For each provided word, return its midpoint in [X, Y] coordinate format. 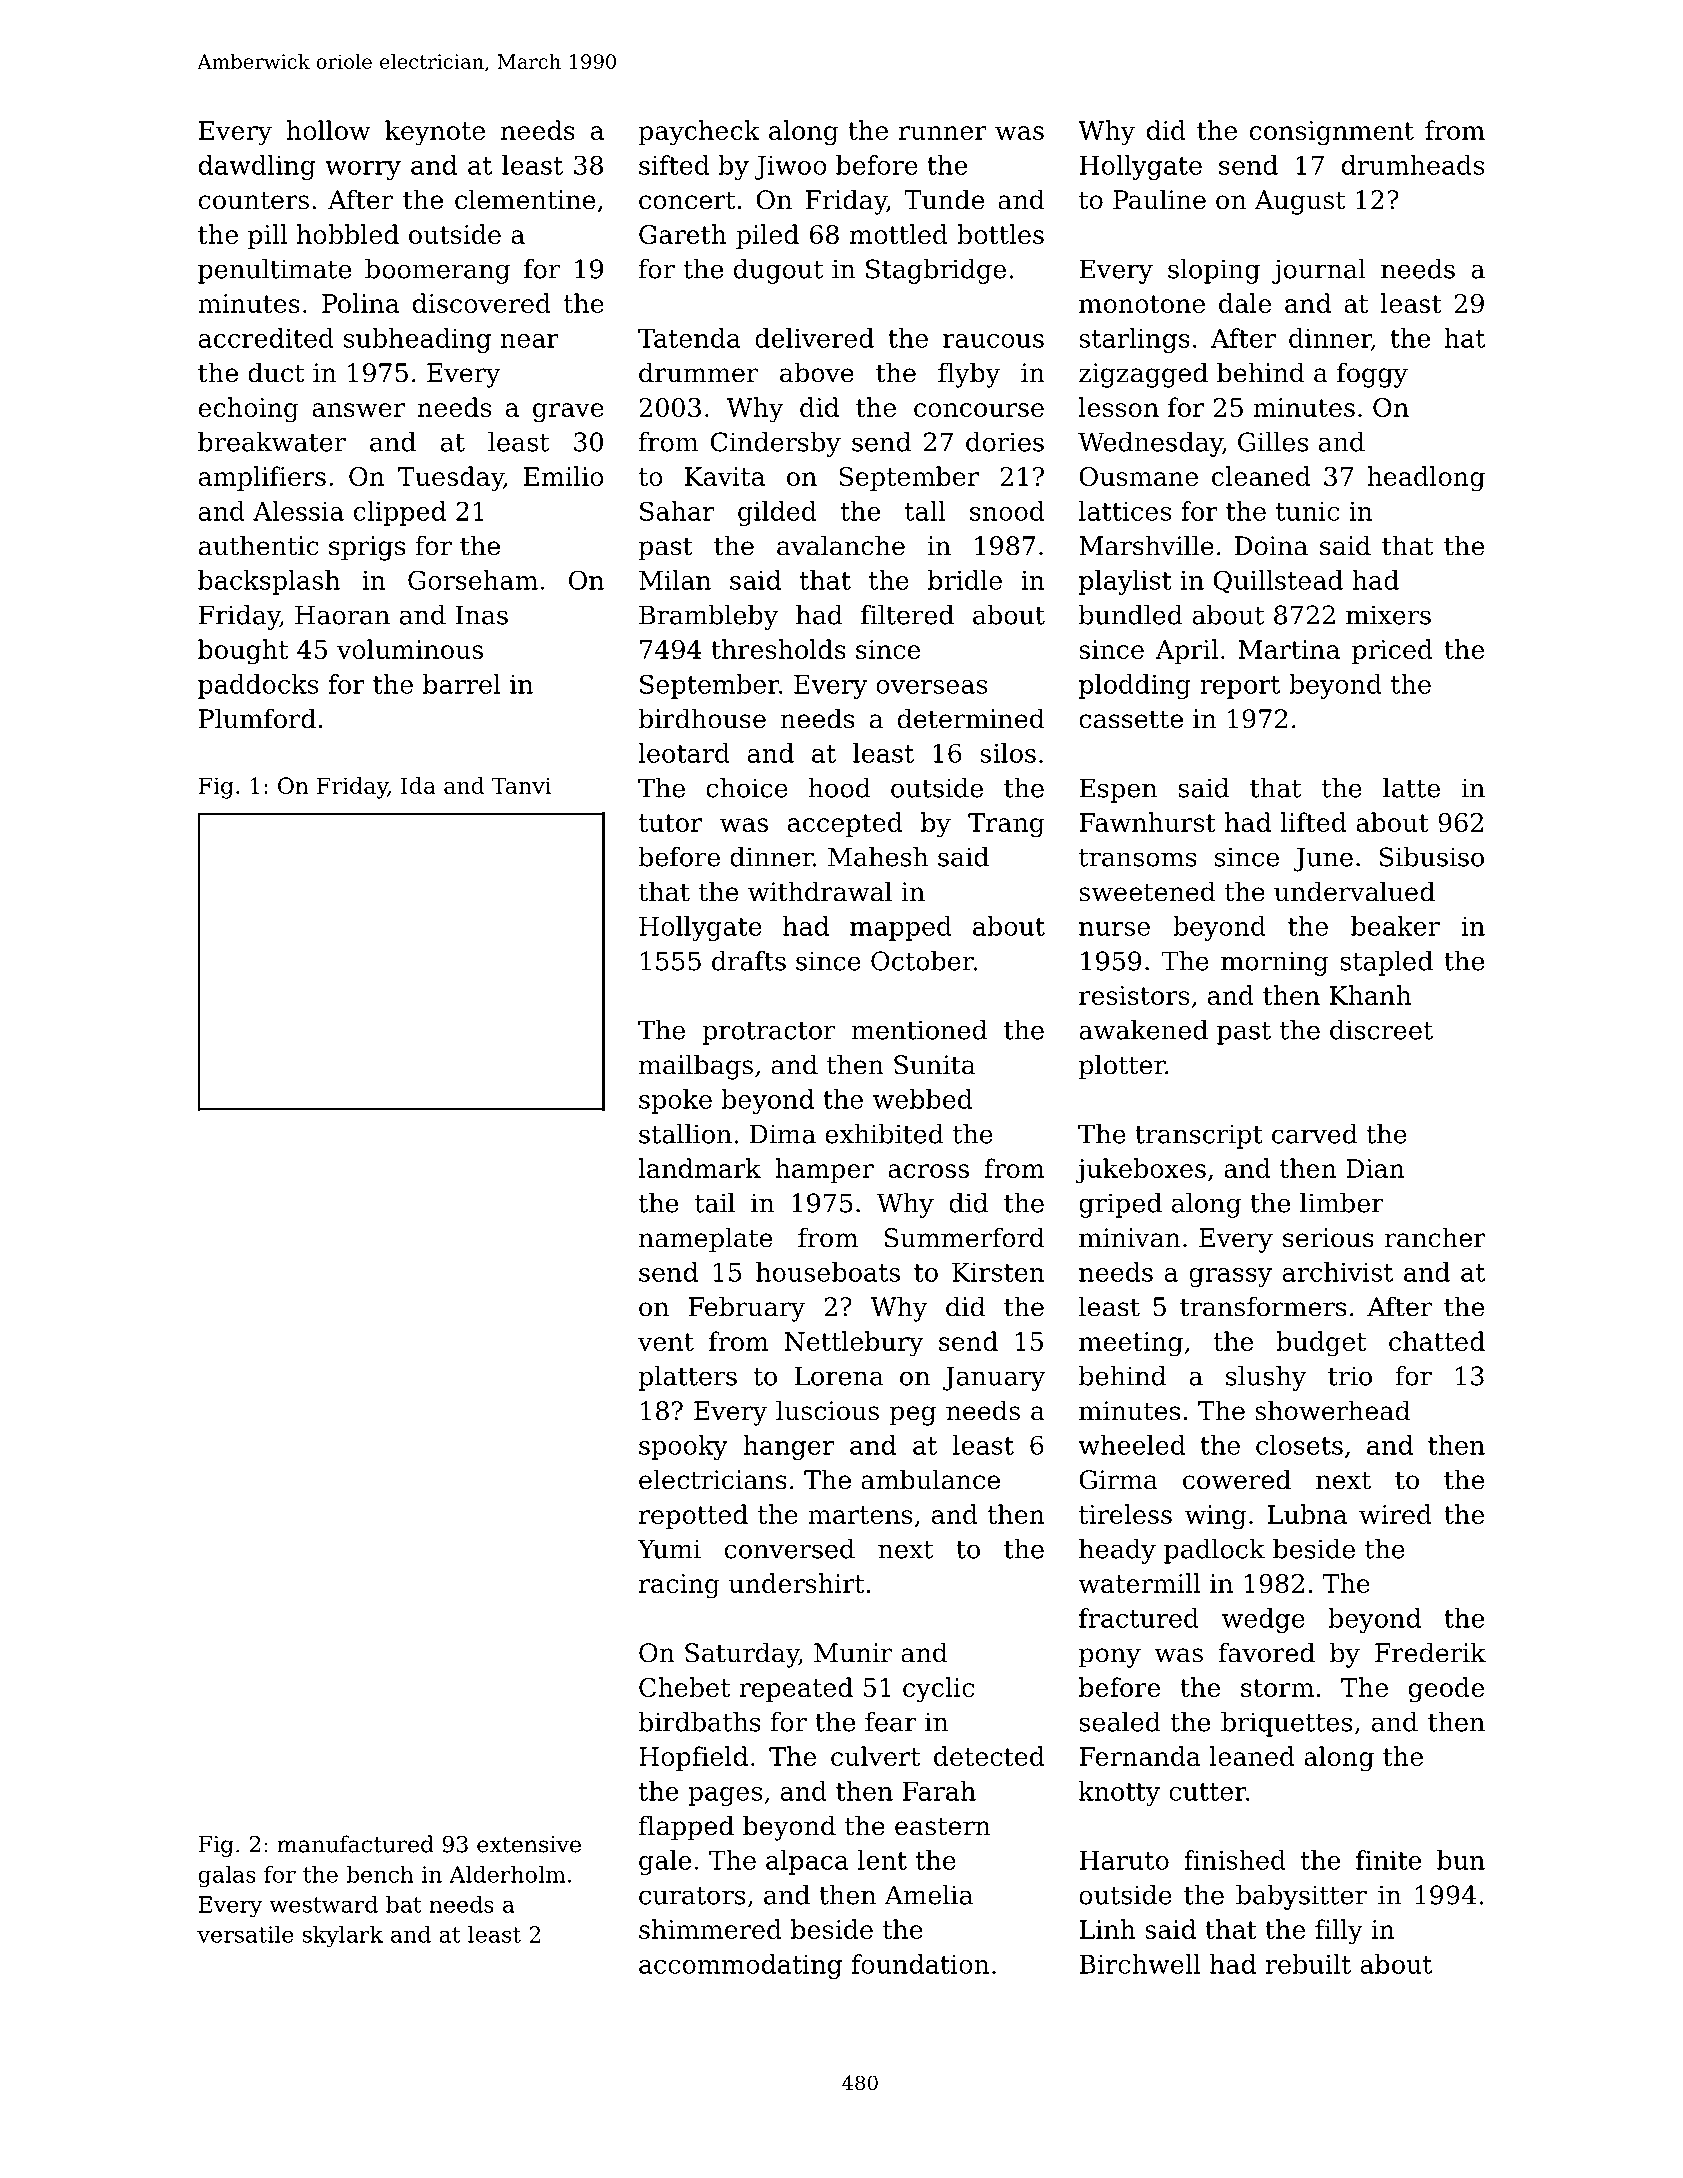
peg [912, 1416]
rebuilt [1308, 1964]
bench [380, 1874]
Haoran [342, 615]
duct [276, 372]
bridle [965, 580]
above [817, 372]
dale [1245, 303]
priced [1392, 651]
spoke [675, 1101]
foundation [920, 1964]
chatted [1437, 1341]
